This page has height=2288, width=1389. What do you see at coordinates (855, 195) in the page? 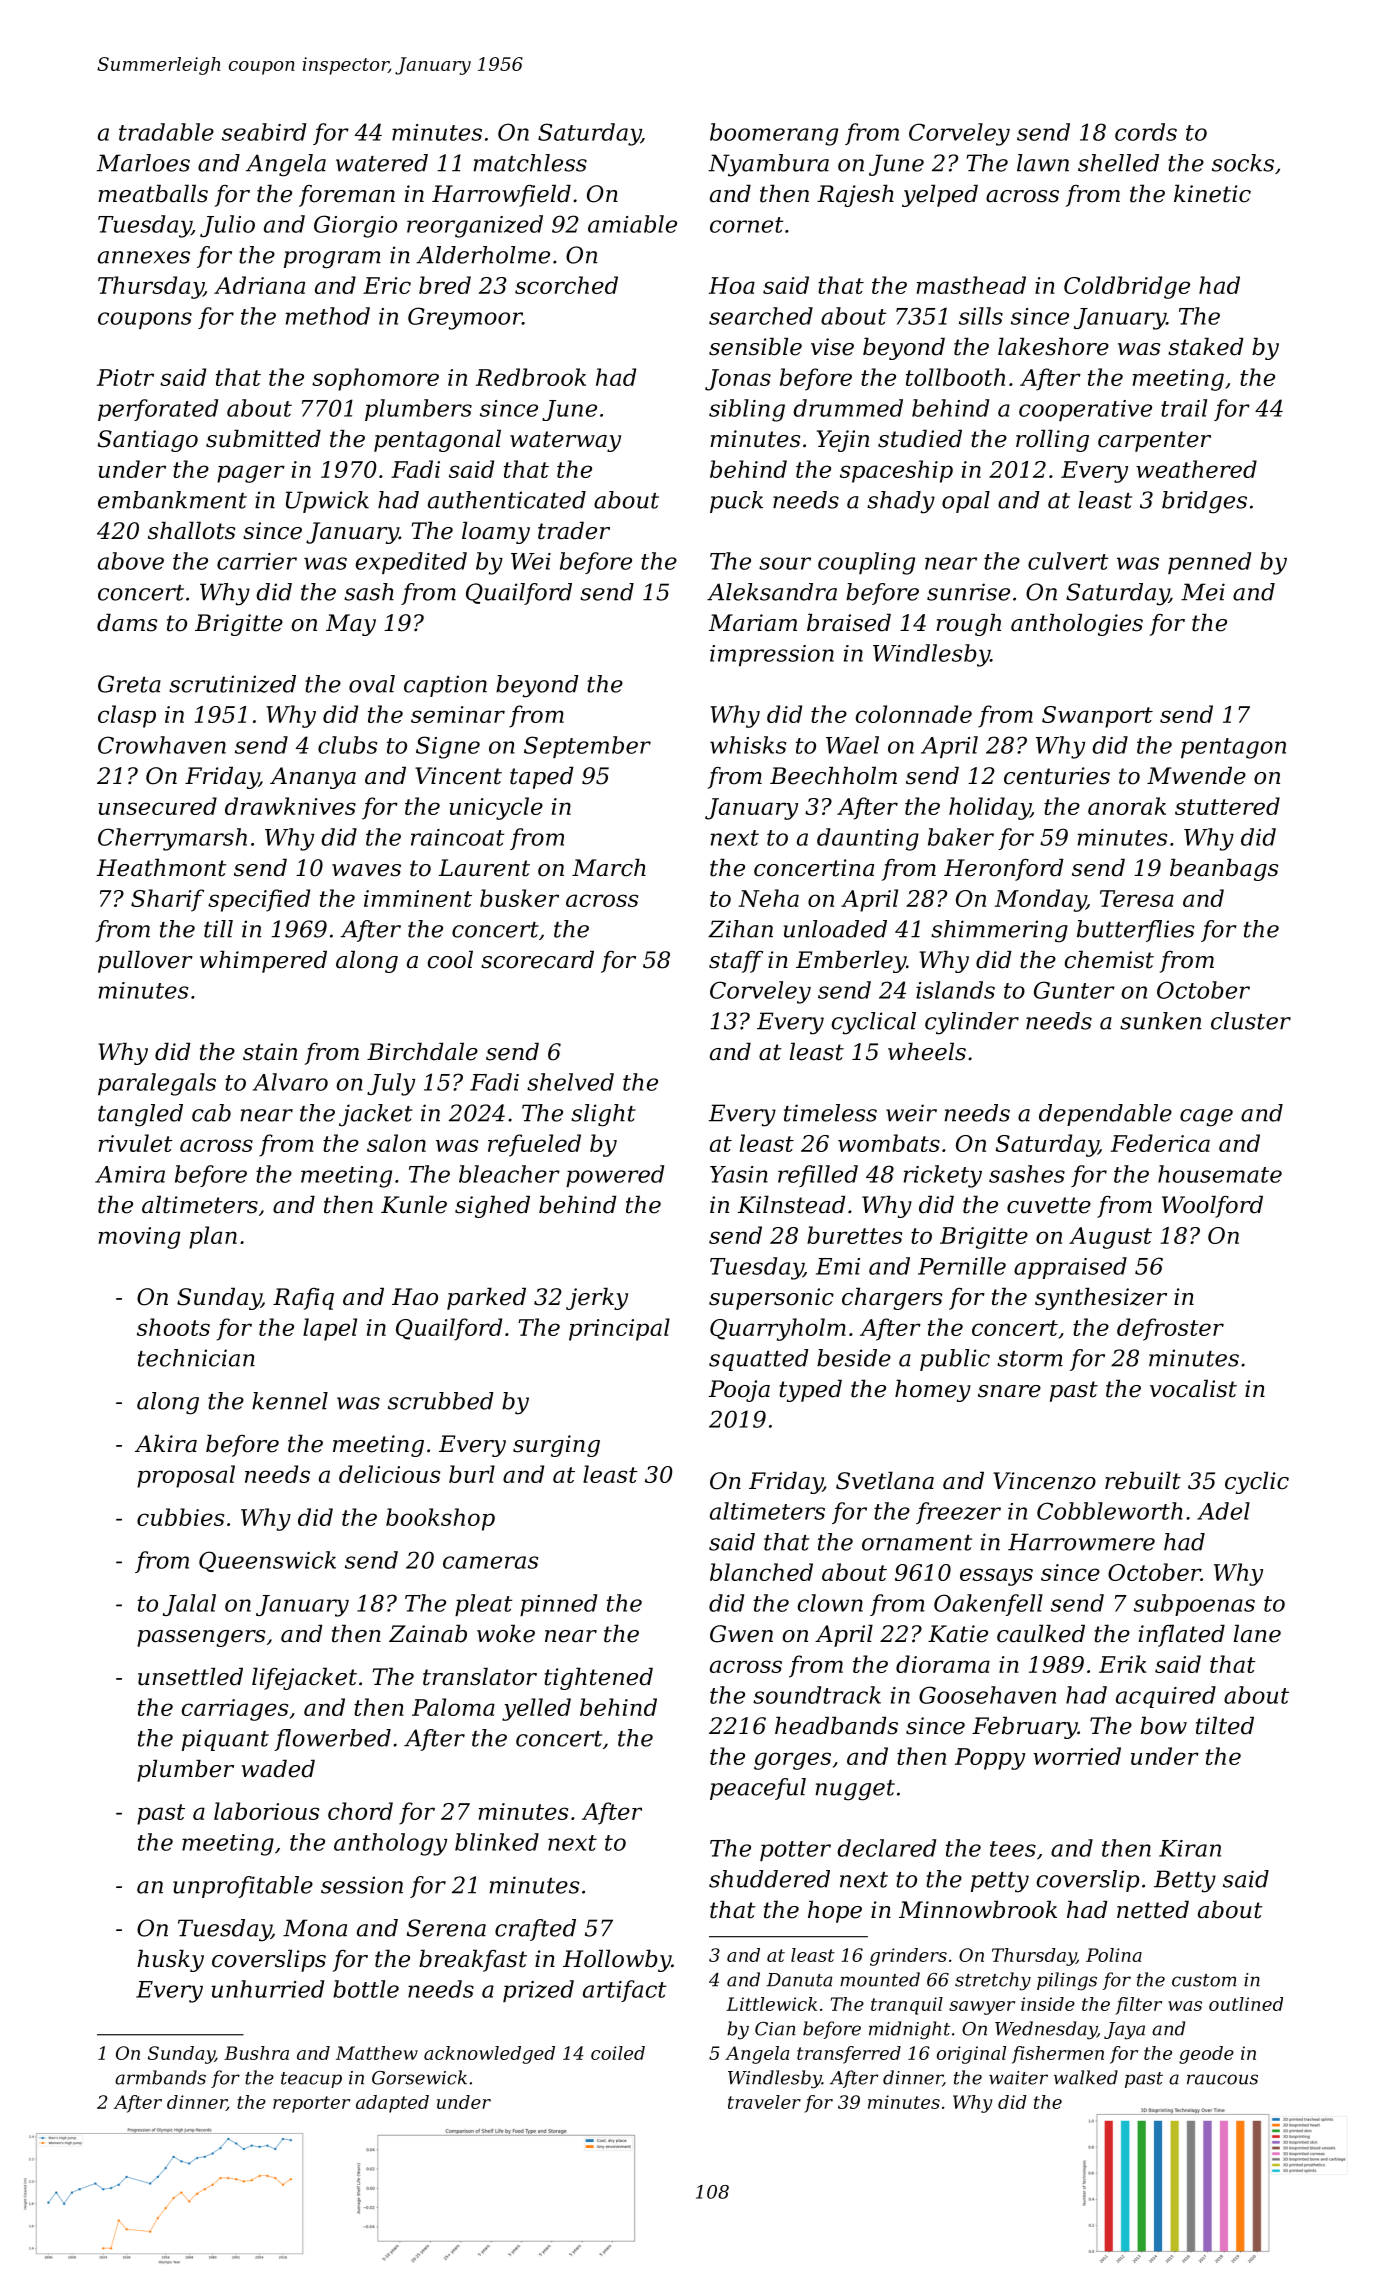
I see `Rajesh` at bounding box center [855, 195].
